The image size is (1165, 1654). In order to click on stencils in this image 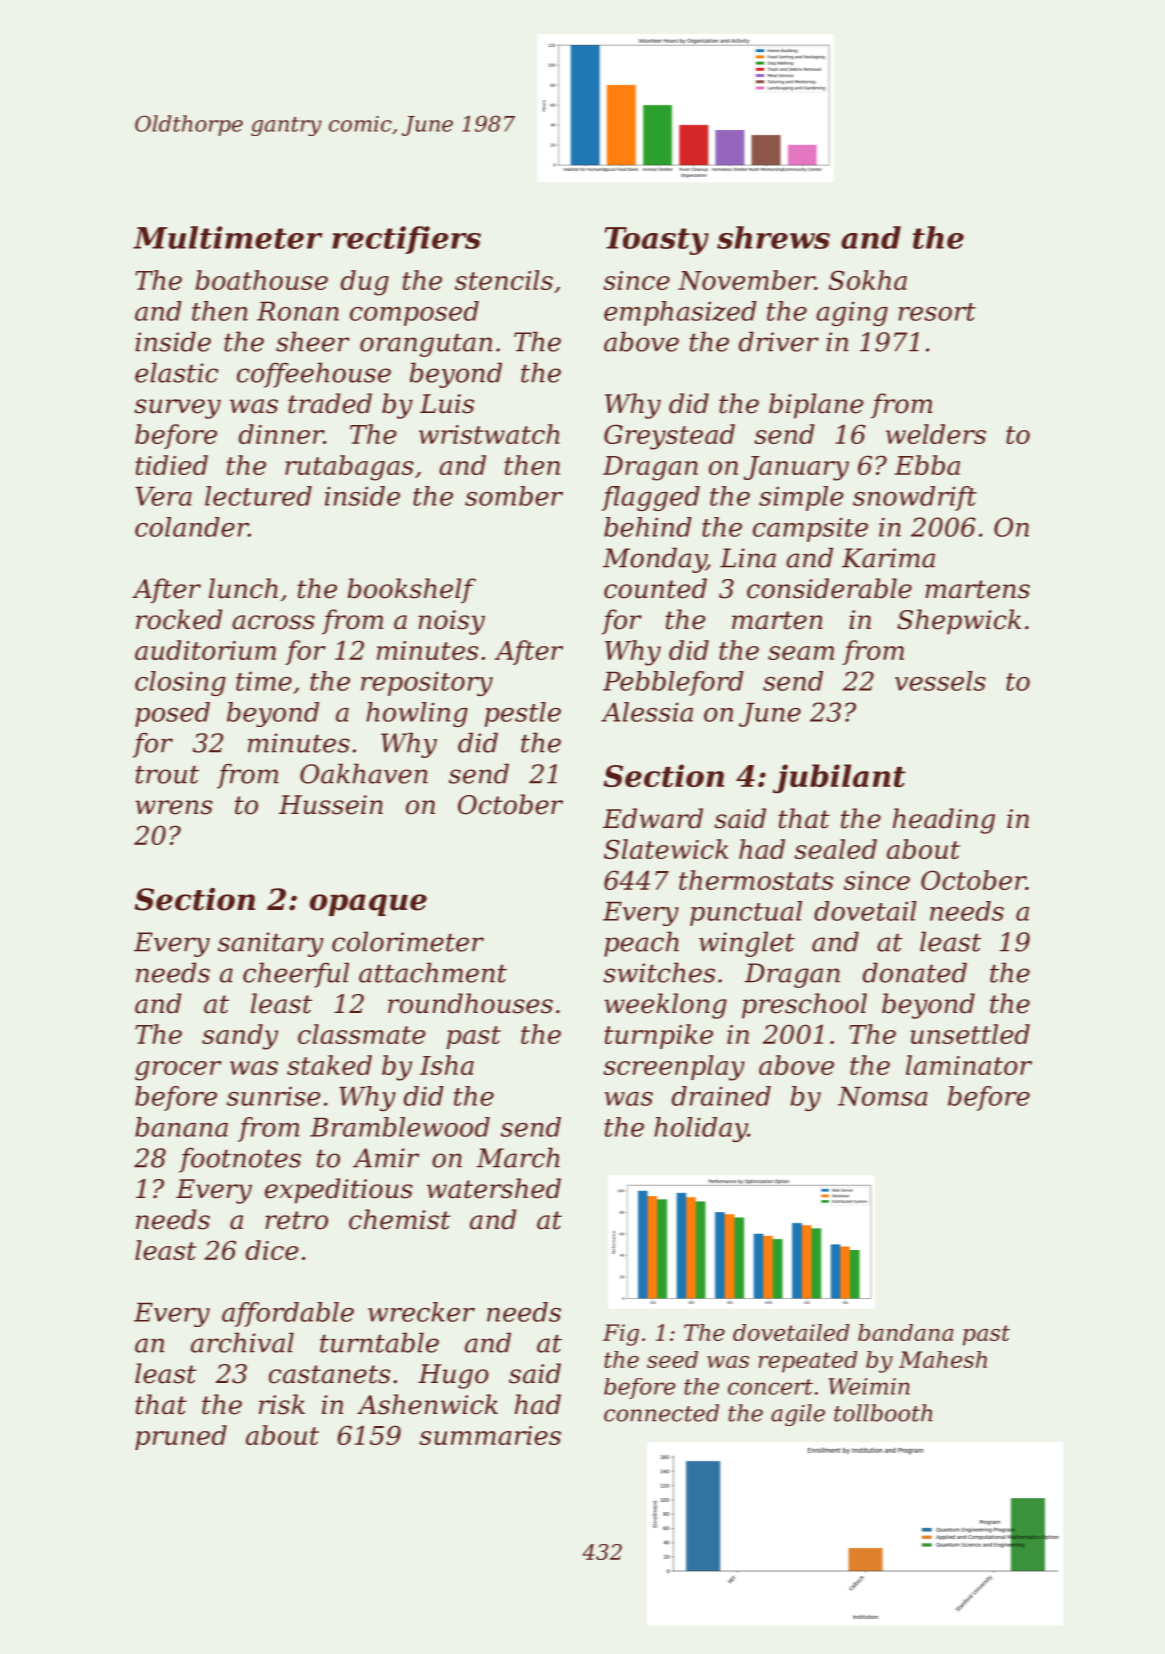, I will do `click(504, 280)`.
